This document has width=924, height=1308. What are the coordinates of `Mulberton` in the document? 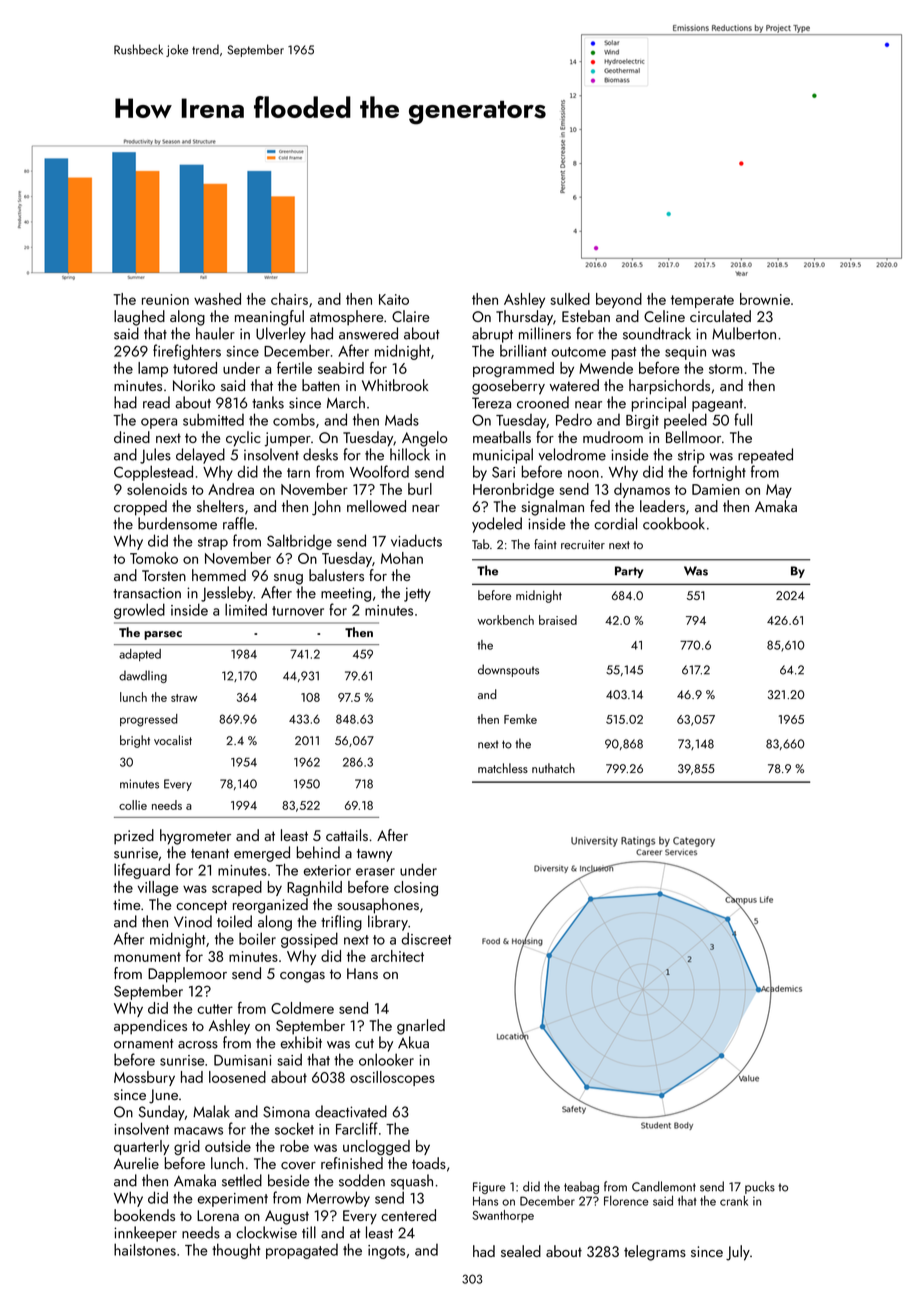 It's located at (744, 333).
